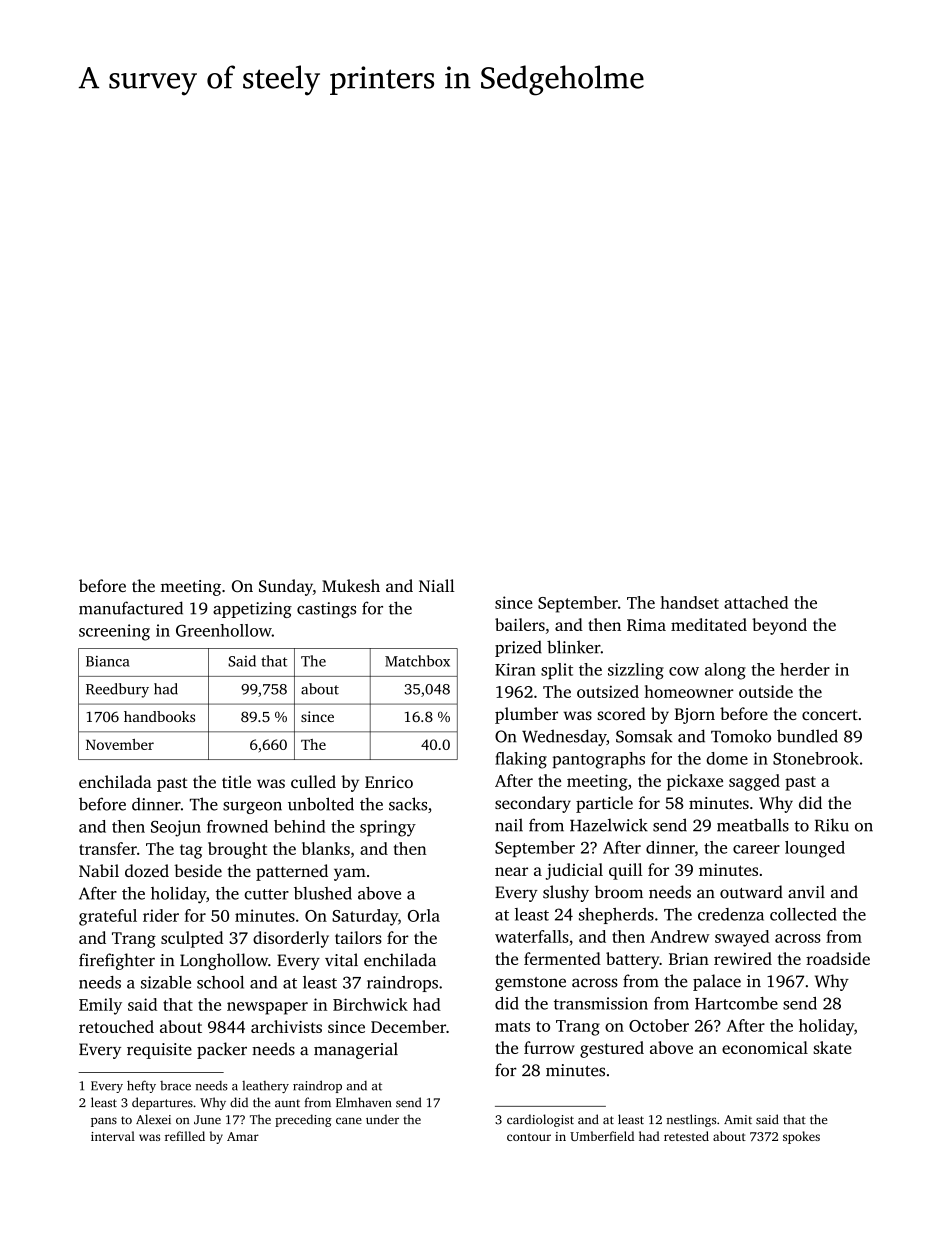 This screenshot has width=952, height=1233. What do you see at coordinates (838, 958) in the screenshot?
I see `roadside` at bounding box center [838, 958].
